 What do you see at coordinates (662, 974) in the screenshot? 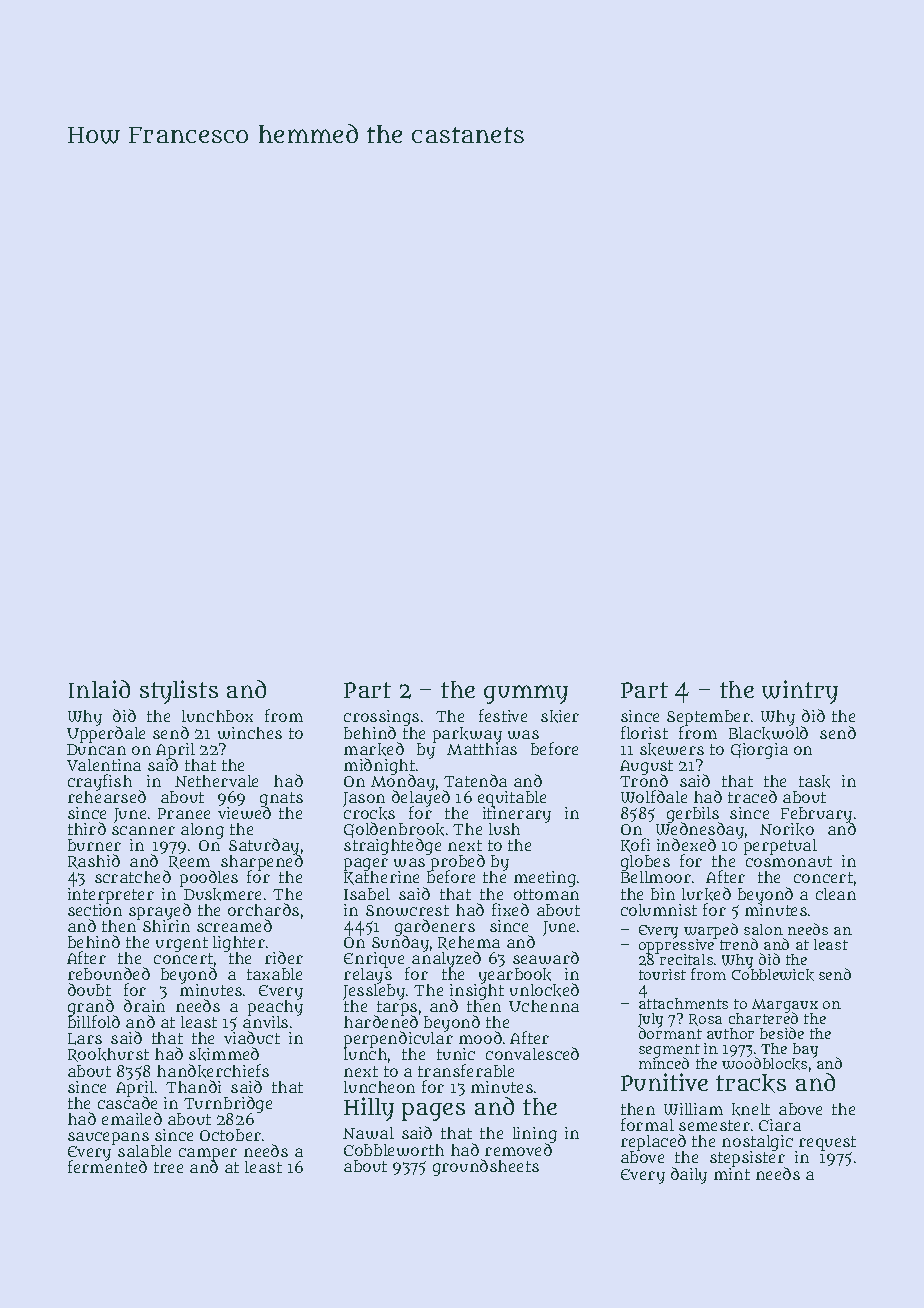
I see `tourist` at bounding box center [662, 974].
